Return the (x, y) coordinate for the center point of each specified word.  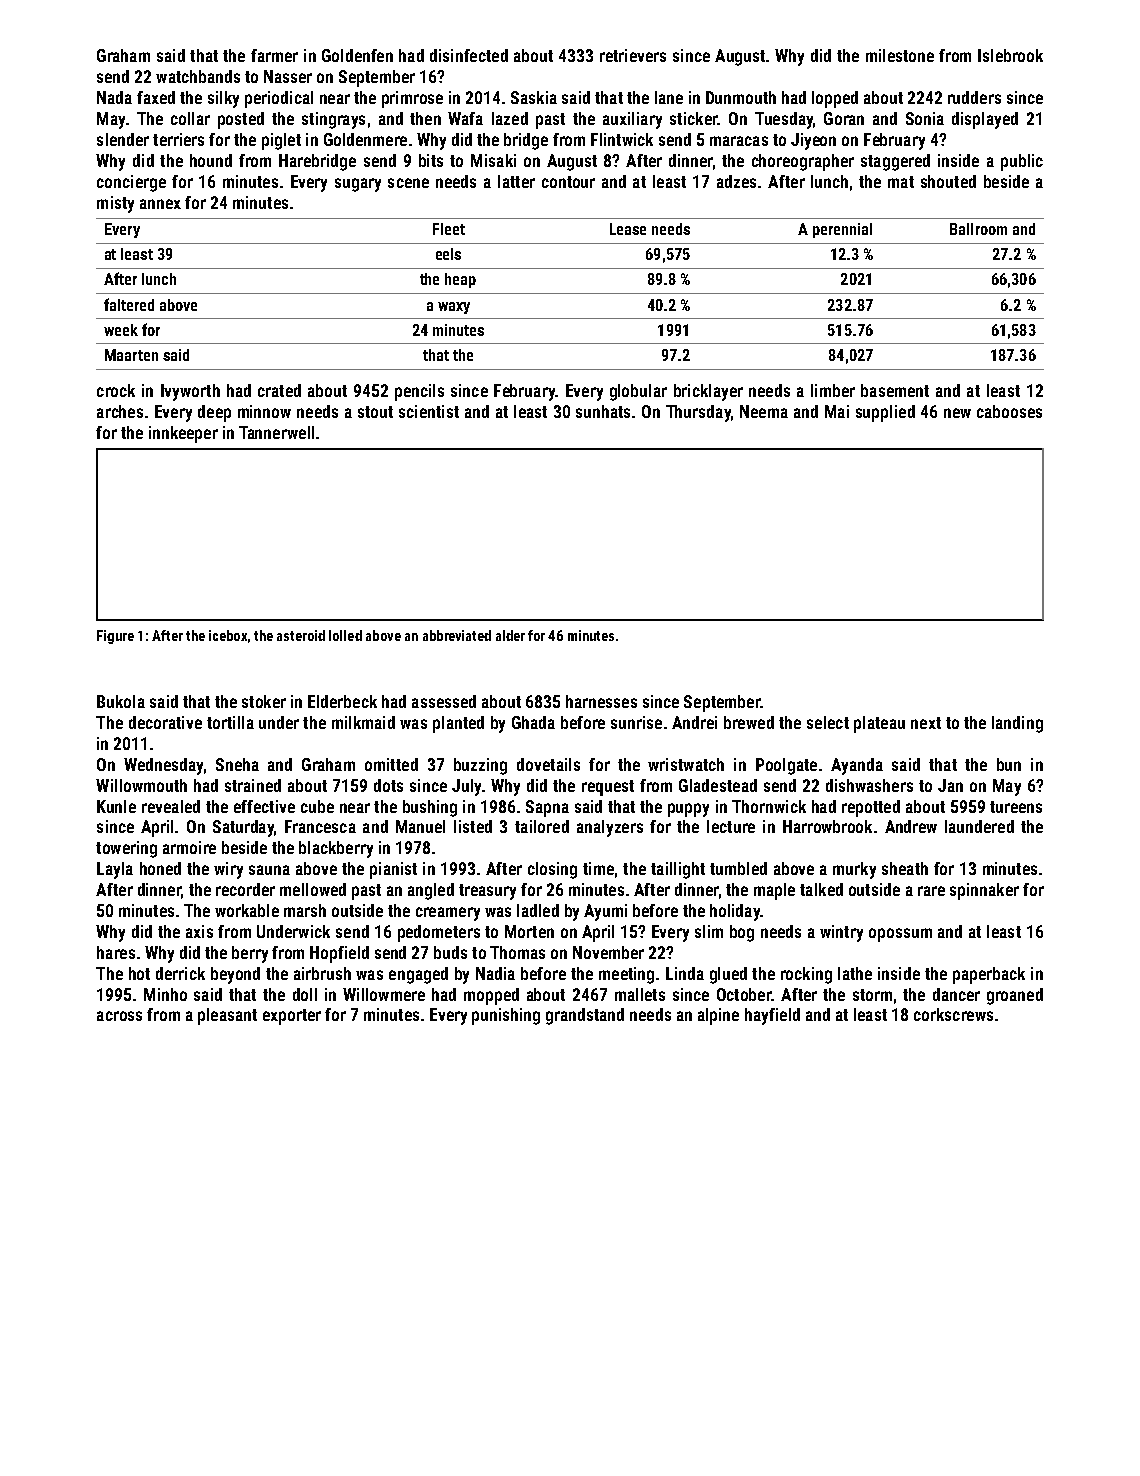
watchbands (198, 76)
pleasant (227, 1016)
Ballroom (978, 229)
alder (510, 635)
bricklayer (708, 392)
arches (120, 411)
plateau (879, 724)
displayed (985, 120)
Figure (115, 637)
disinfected (469, 55)
